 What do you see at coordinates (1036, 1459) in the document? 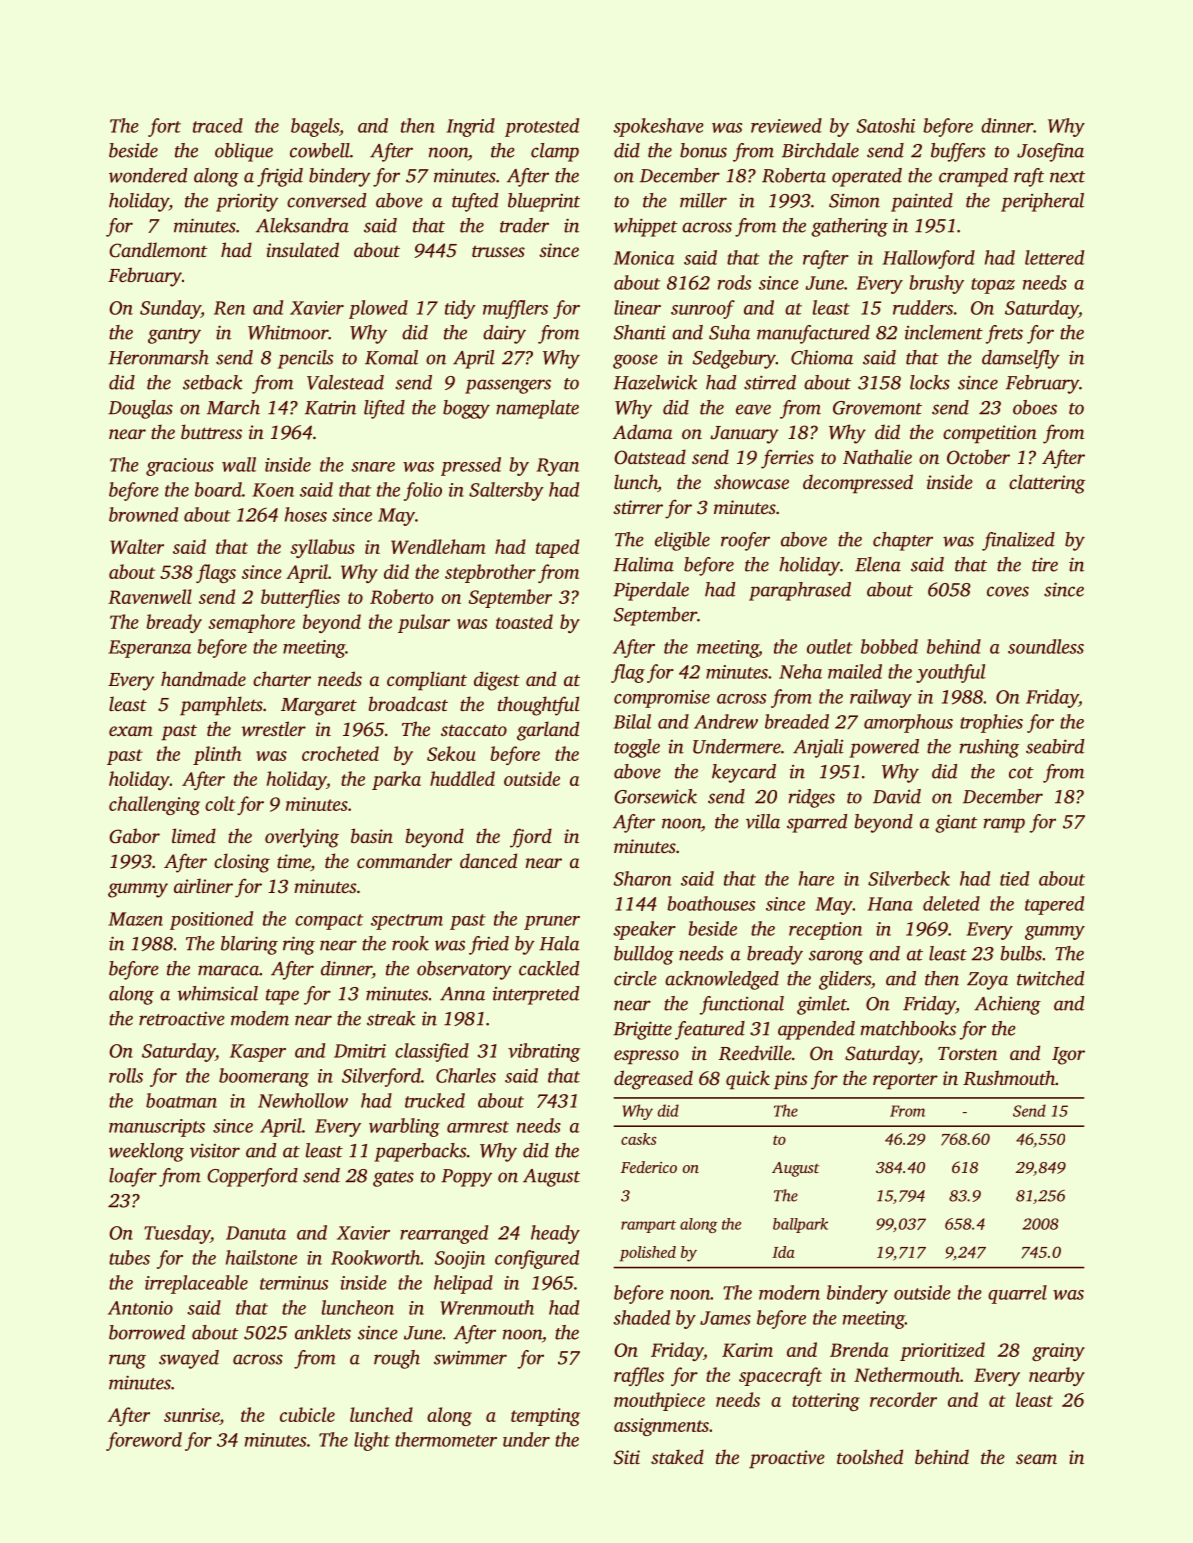
I see `seam` at bounding box center [1036, 1459].
